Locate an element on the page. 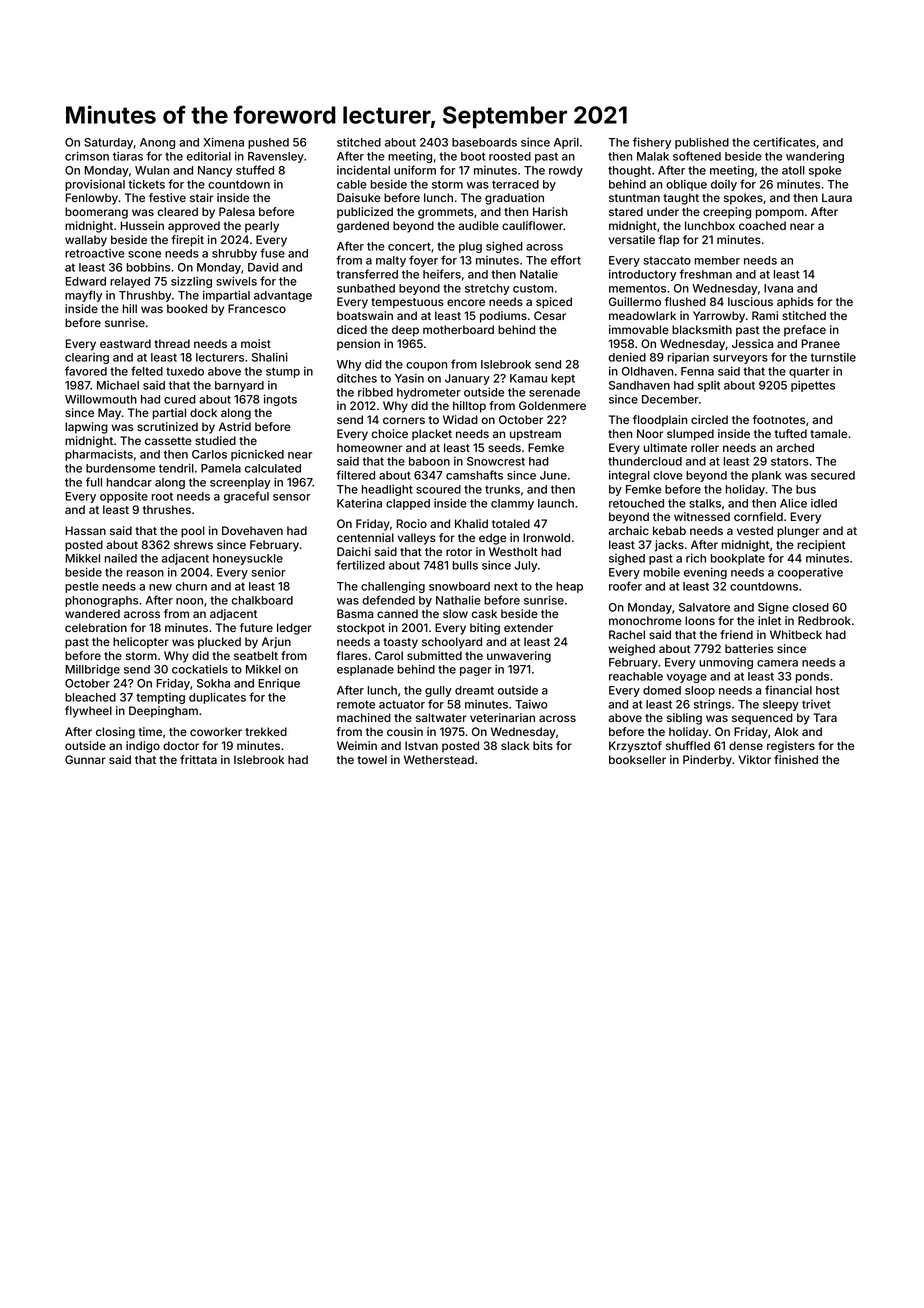  certificates is located at coordinates (784, 142).
